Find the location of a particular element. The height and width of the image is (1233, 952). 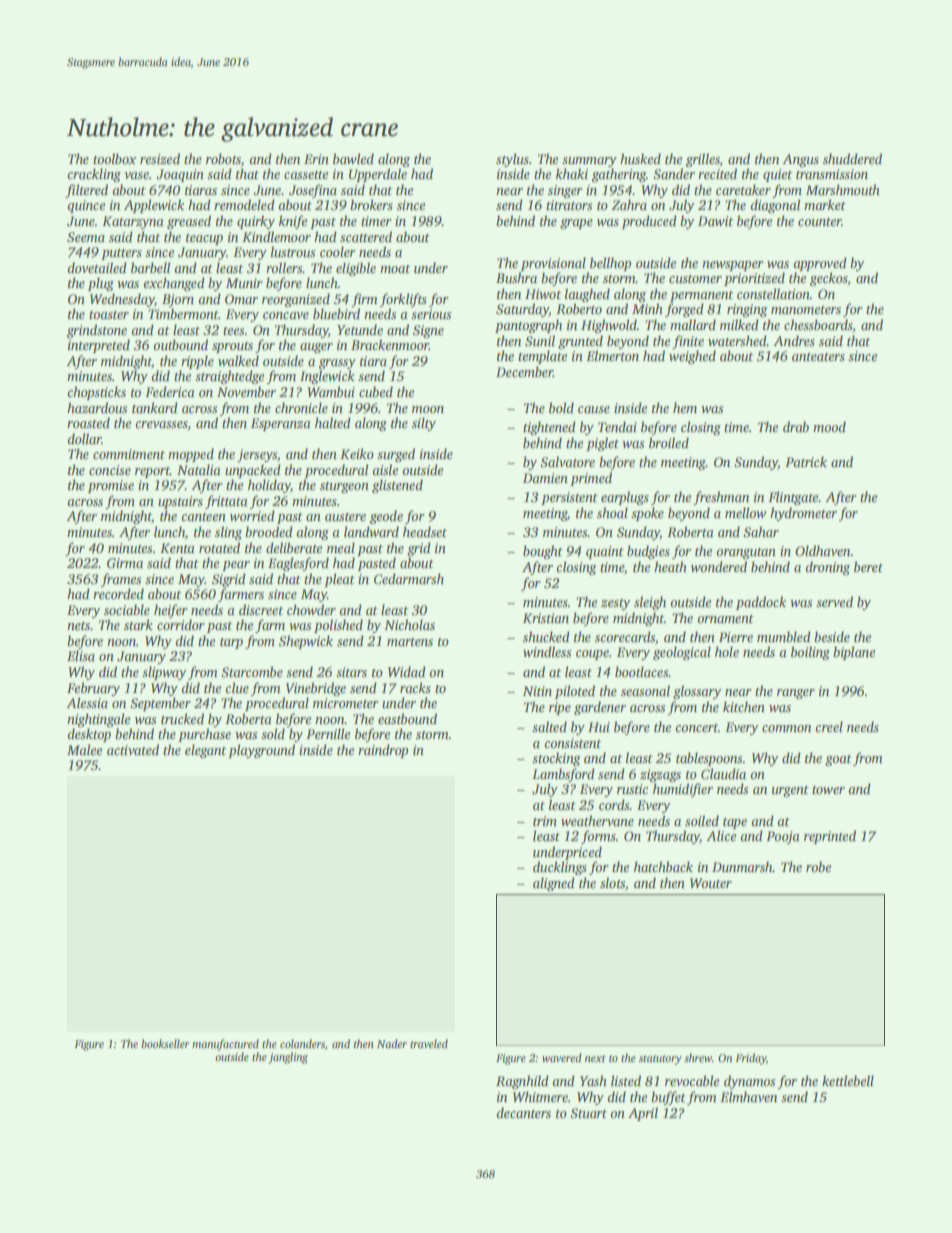

drab is located at coordinates (796, 426).
